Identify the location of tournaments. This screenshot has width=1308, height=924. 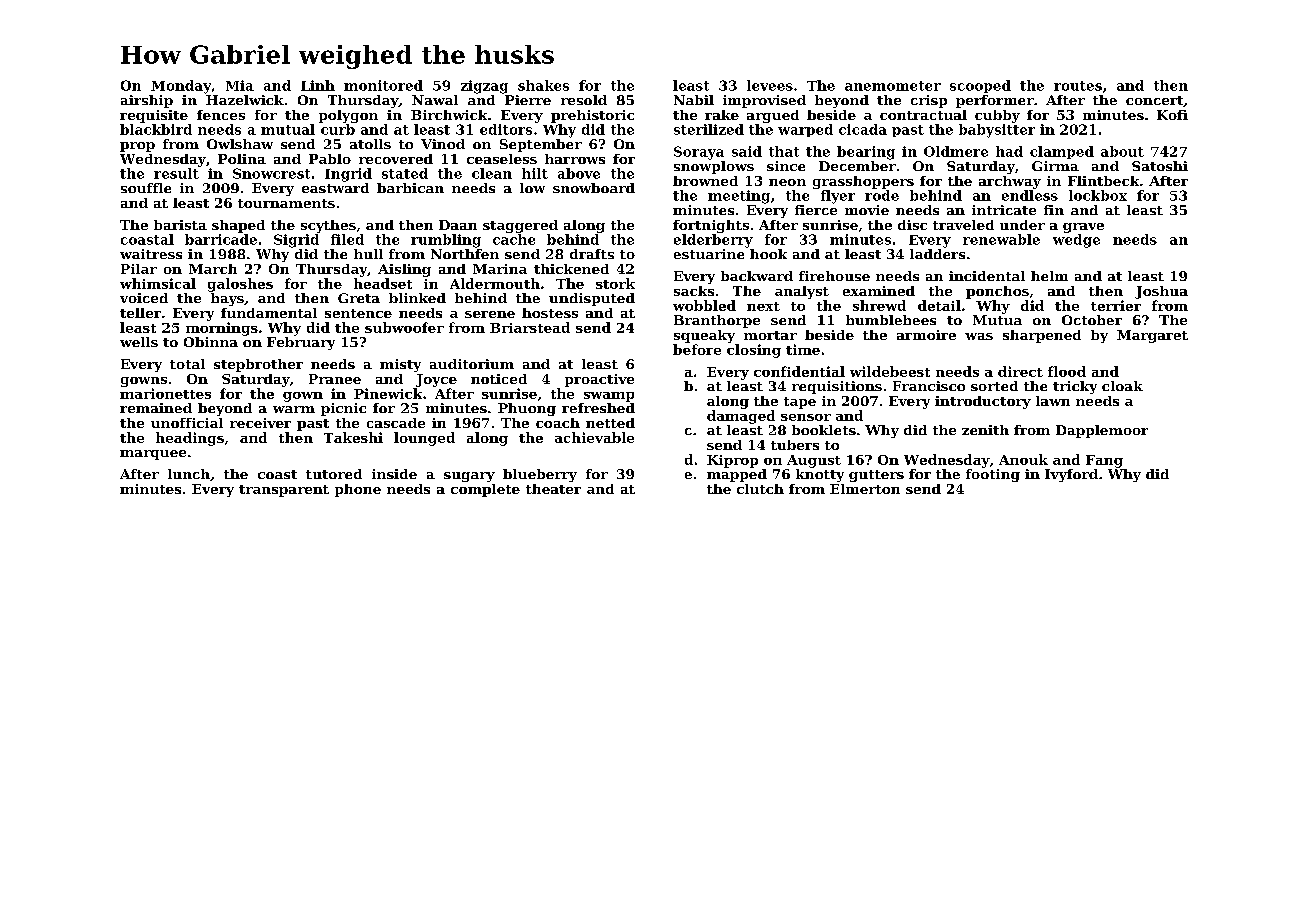
(286, 203).
